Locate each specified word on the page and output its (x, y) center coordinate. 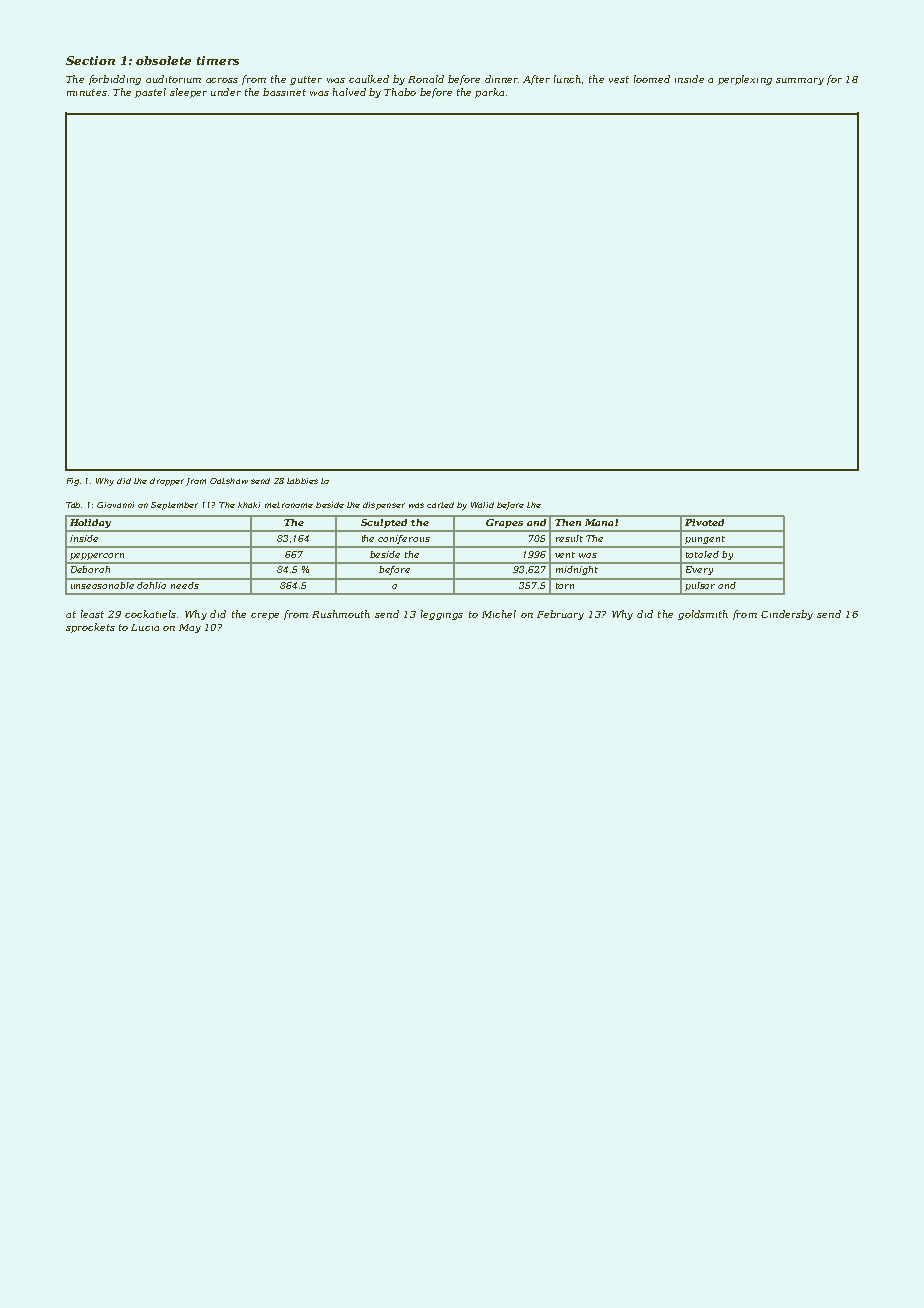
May (190, 628)
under (226, 92)
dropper (167, 482)
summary (800, 81)
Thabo (400, 92)
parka (489, 93)
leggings (442, 615)
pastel (150, 93)
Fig (73, 482)
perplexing (745, 80)
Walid (482, 505)
